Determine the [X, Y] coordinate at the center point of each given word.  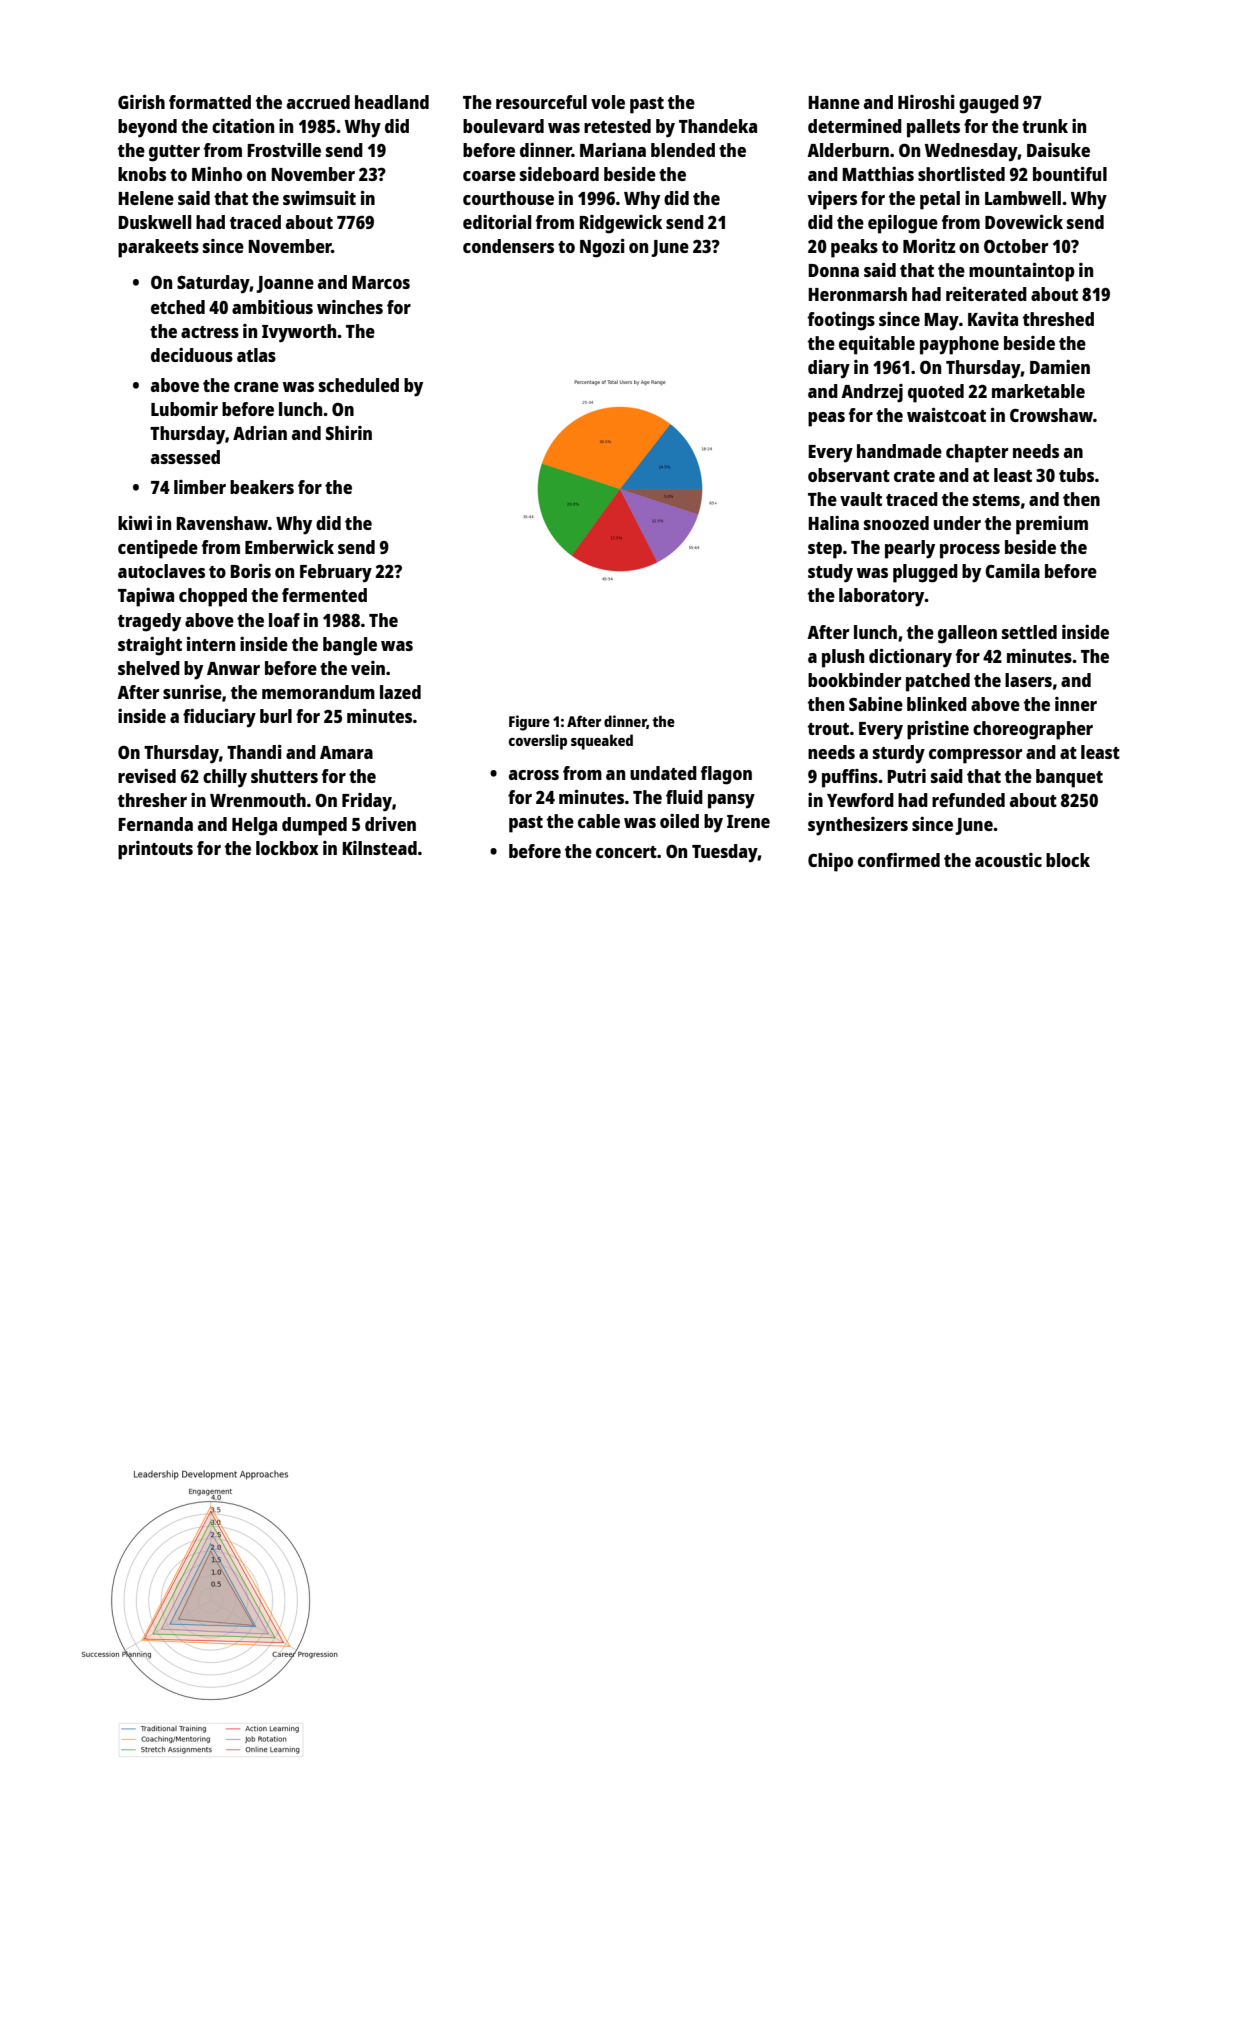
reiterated [986, 294]
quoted [936, 393]
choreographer [1033, 730]
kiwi [135, 523]
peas [826, 419]
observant [849, 475]
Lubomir [184, 409]
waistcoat [946, 415]
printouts [155, 850]
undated [663, 773]
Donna [833, 270]
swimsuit [319, 198]
